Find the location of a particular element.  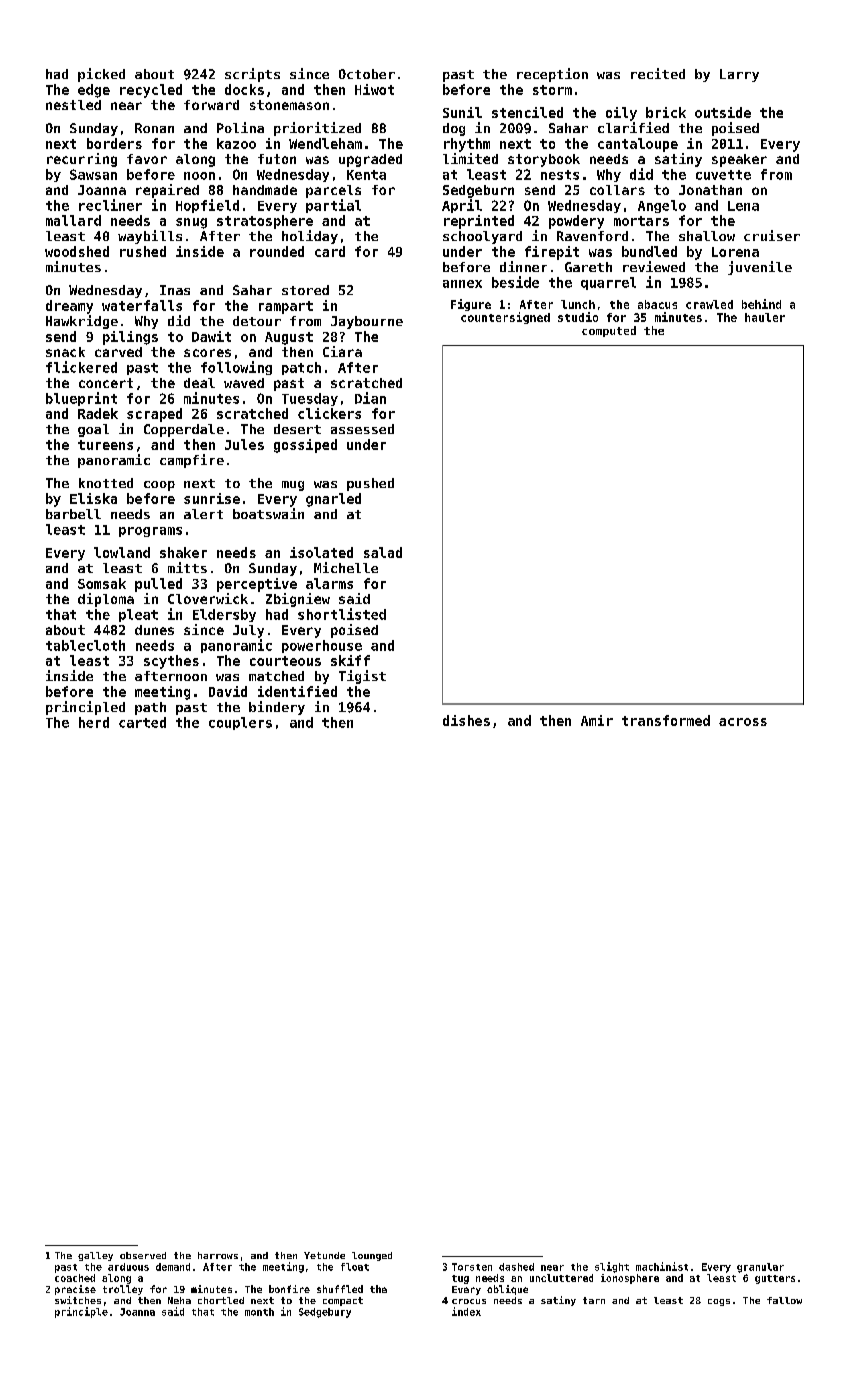

clarified is located at coordinates (633, 127).
